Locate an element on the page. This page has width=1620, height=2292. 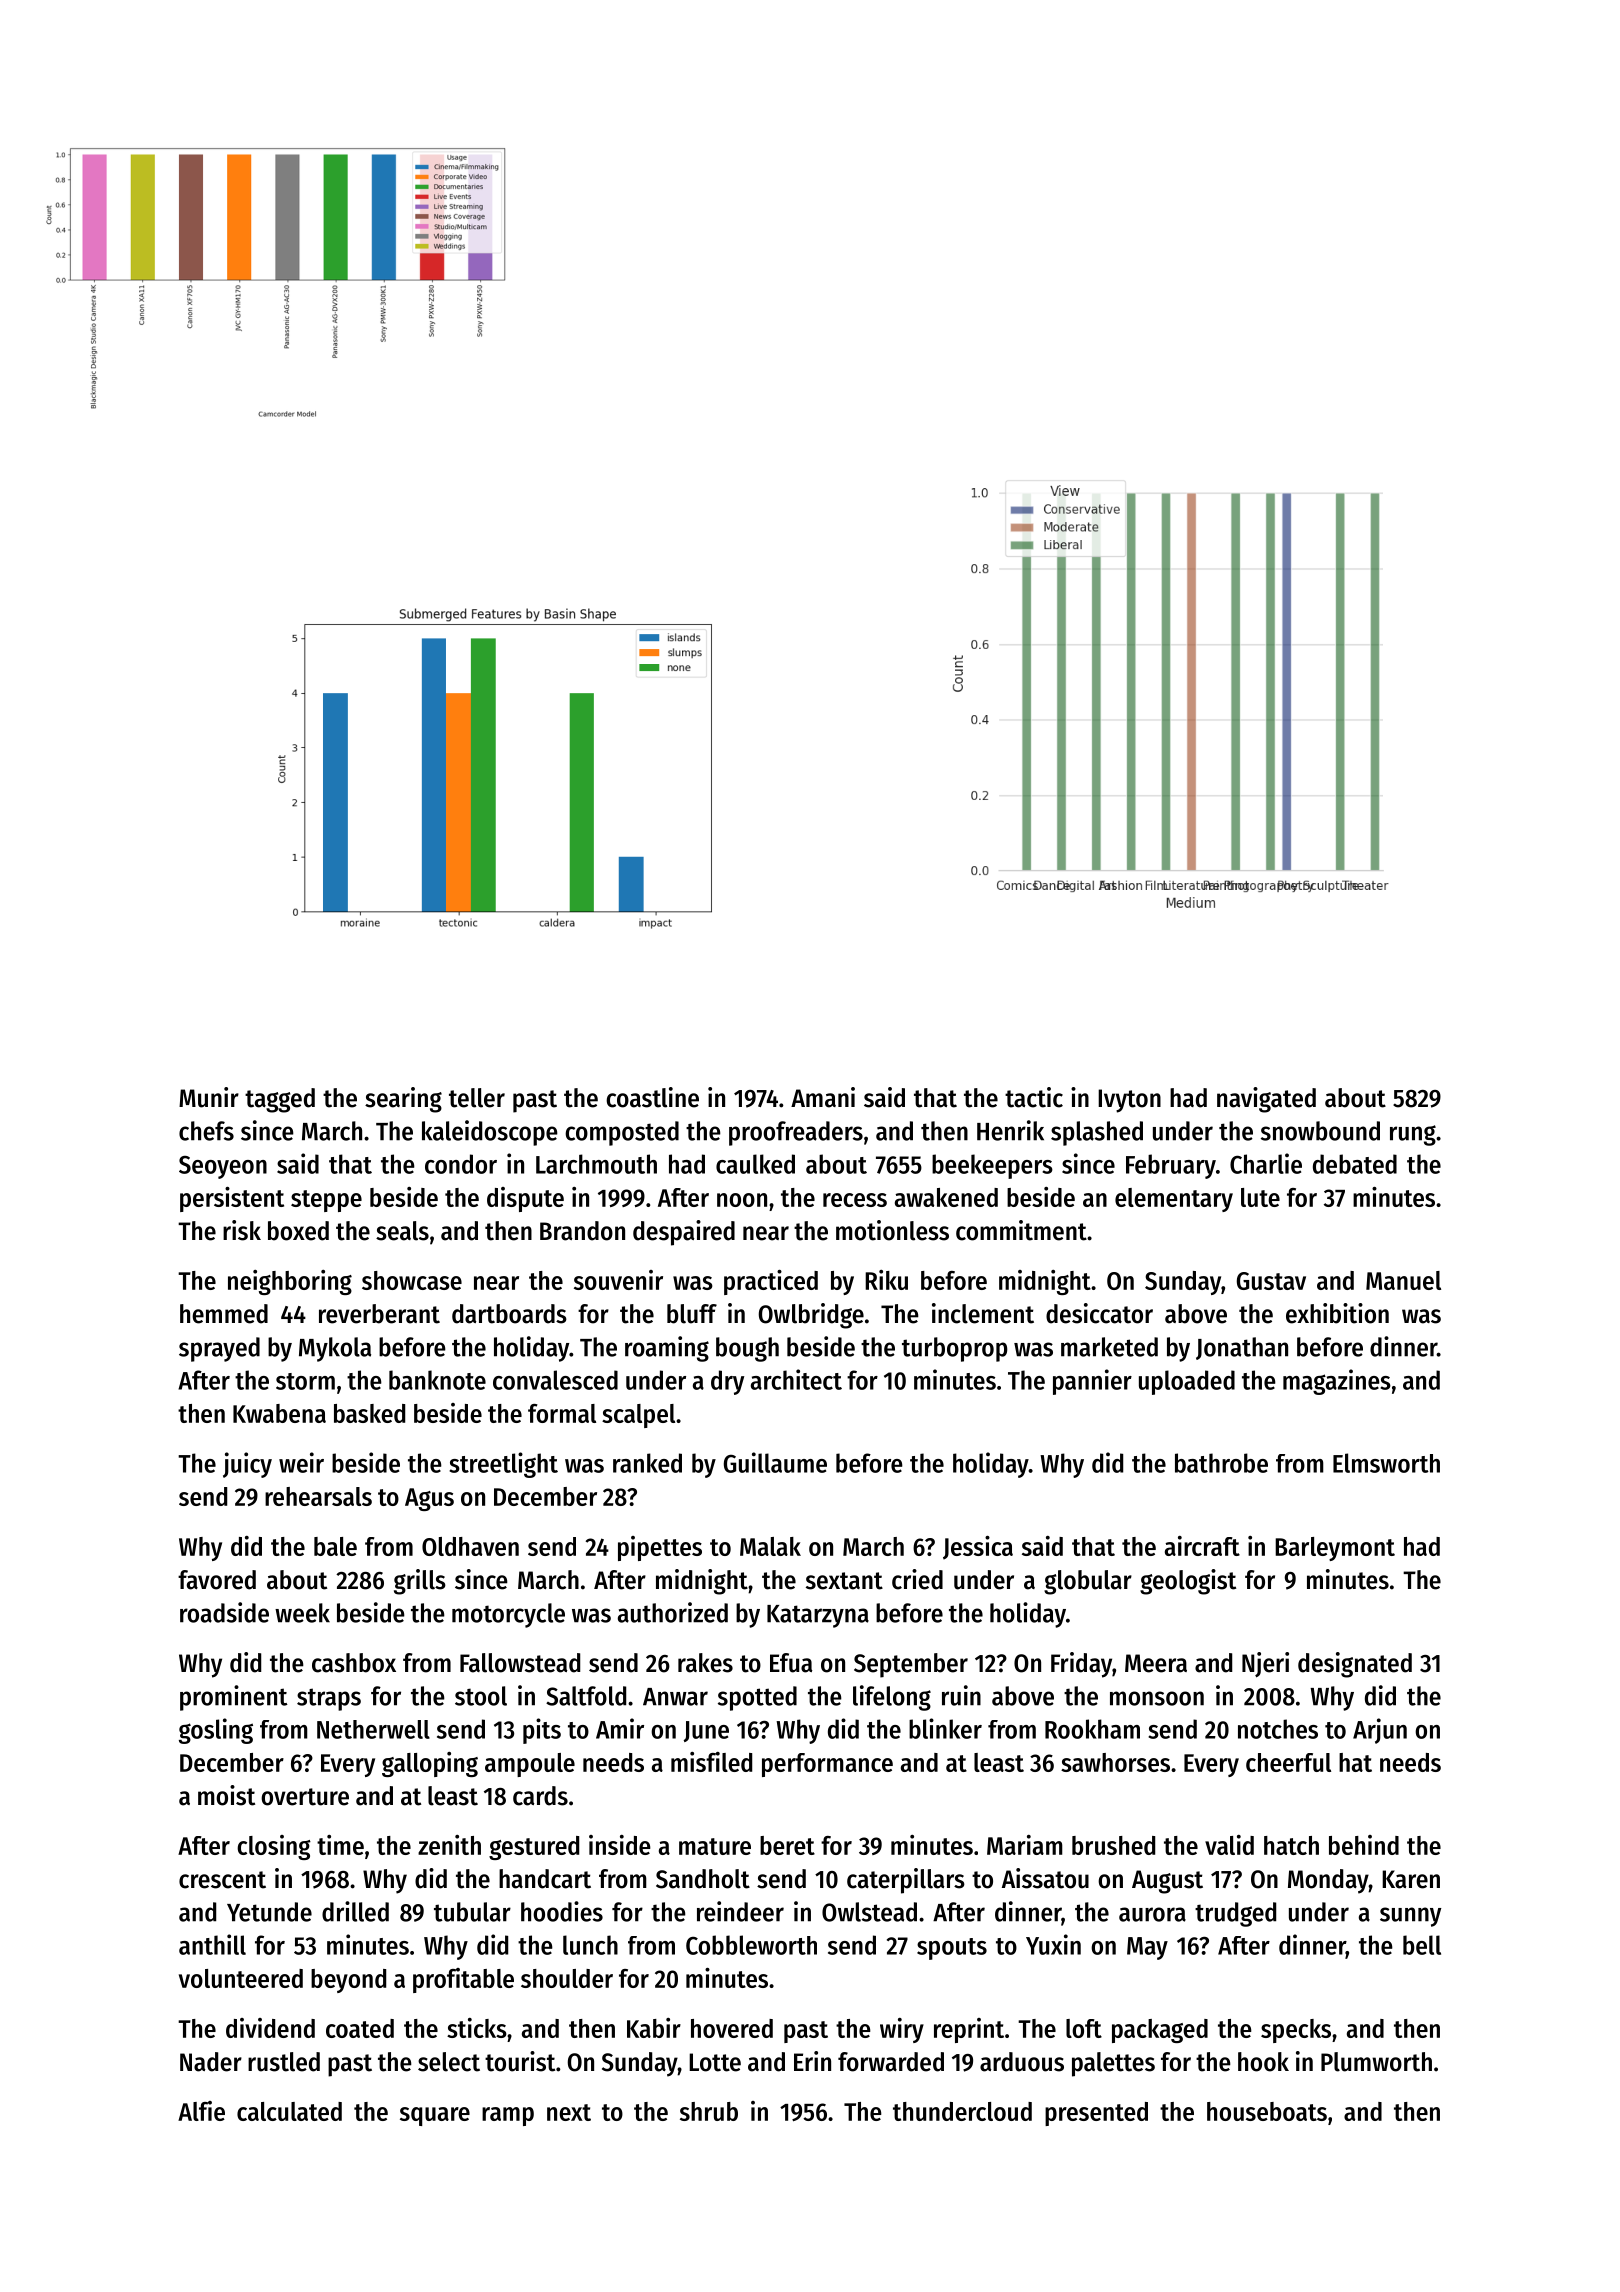
snowbound is located at coordinates (1320, 1131).
